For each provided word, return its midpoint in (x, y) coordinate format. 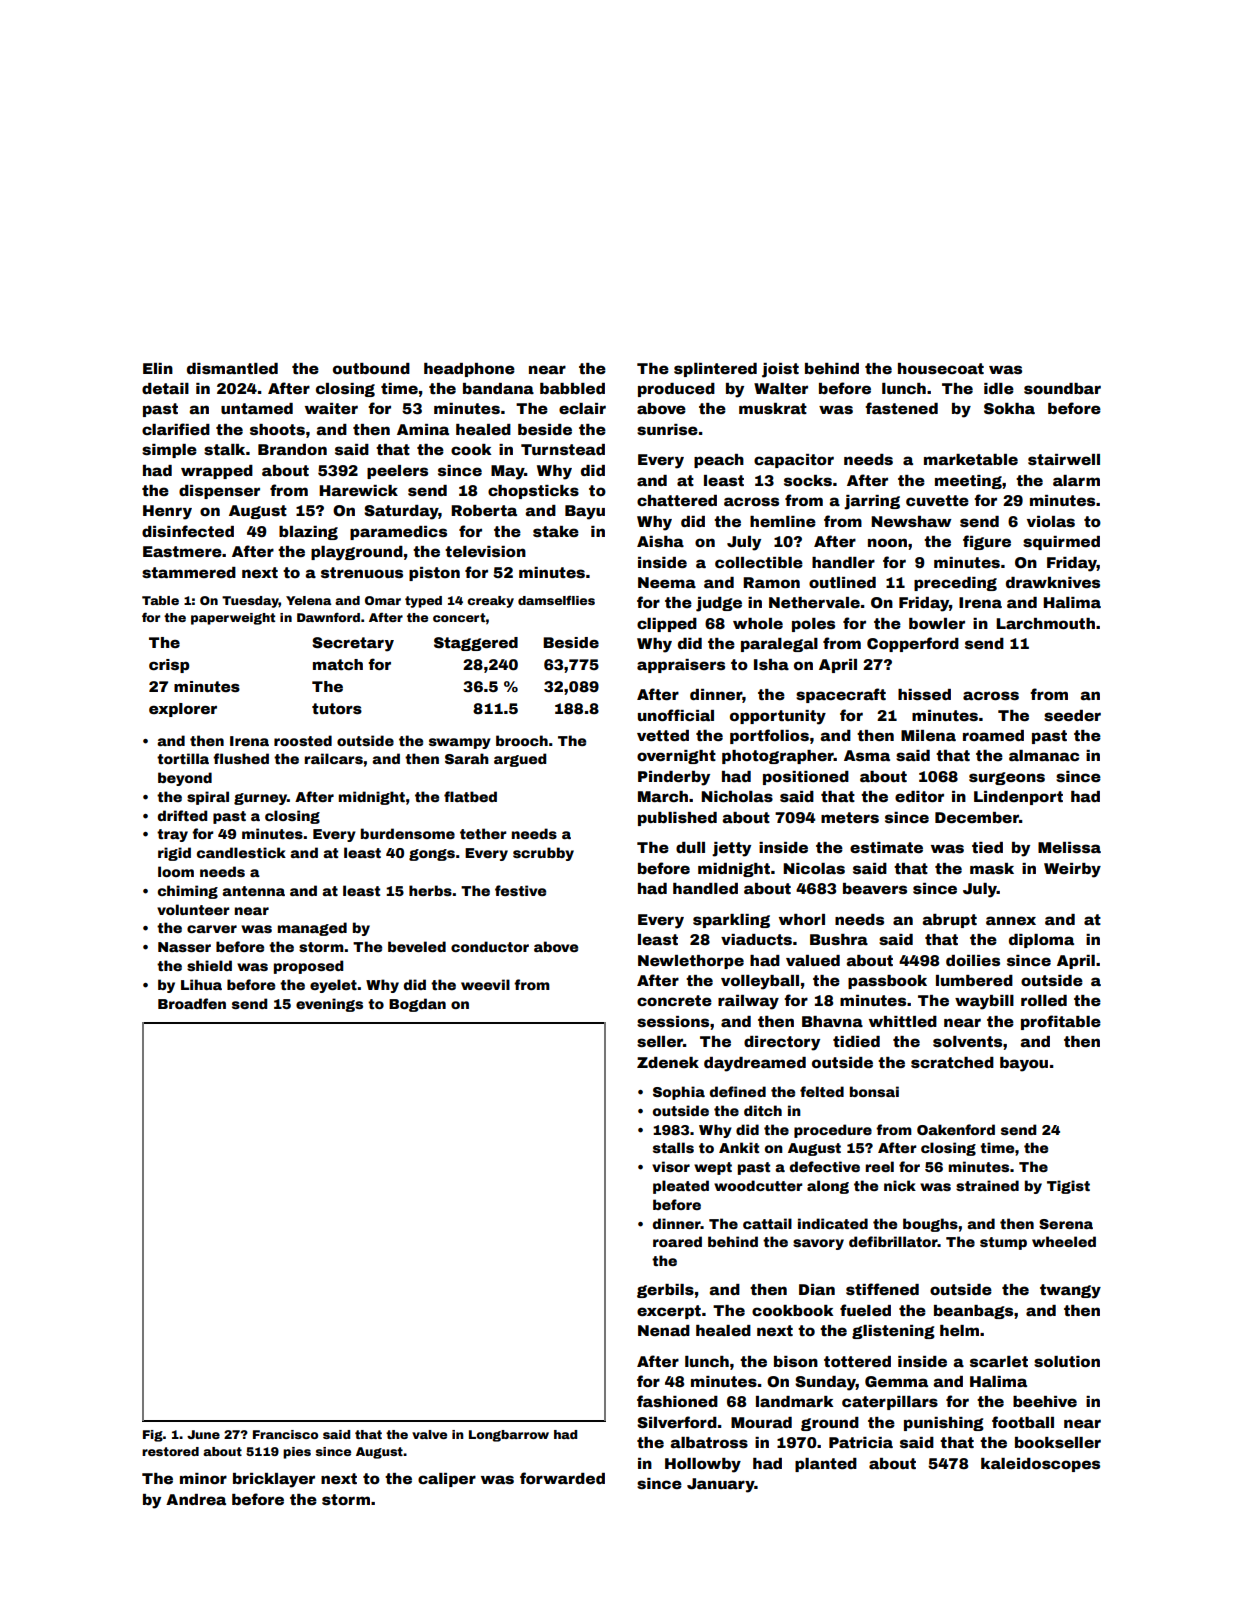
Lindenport (1018, 798)
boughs (930, 1225)
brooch (522, 740)
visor (671, 1166)
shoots (277, 429)
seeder (1072, 715)
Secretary (353, 644)
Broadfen (192, 1003)
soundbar (1062, 388)
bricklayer (274, 1480)
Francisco (285, 1434)
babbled (572, 388)
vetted (663, 735)
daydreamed (755, 1064)
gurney (260, 799)
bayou (1024, 1064)
